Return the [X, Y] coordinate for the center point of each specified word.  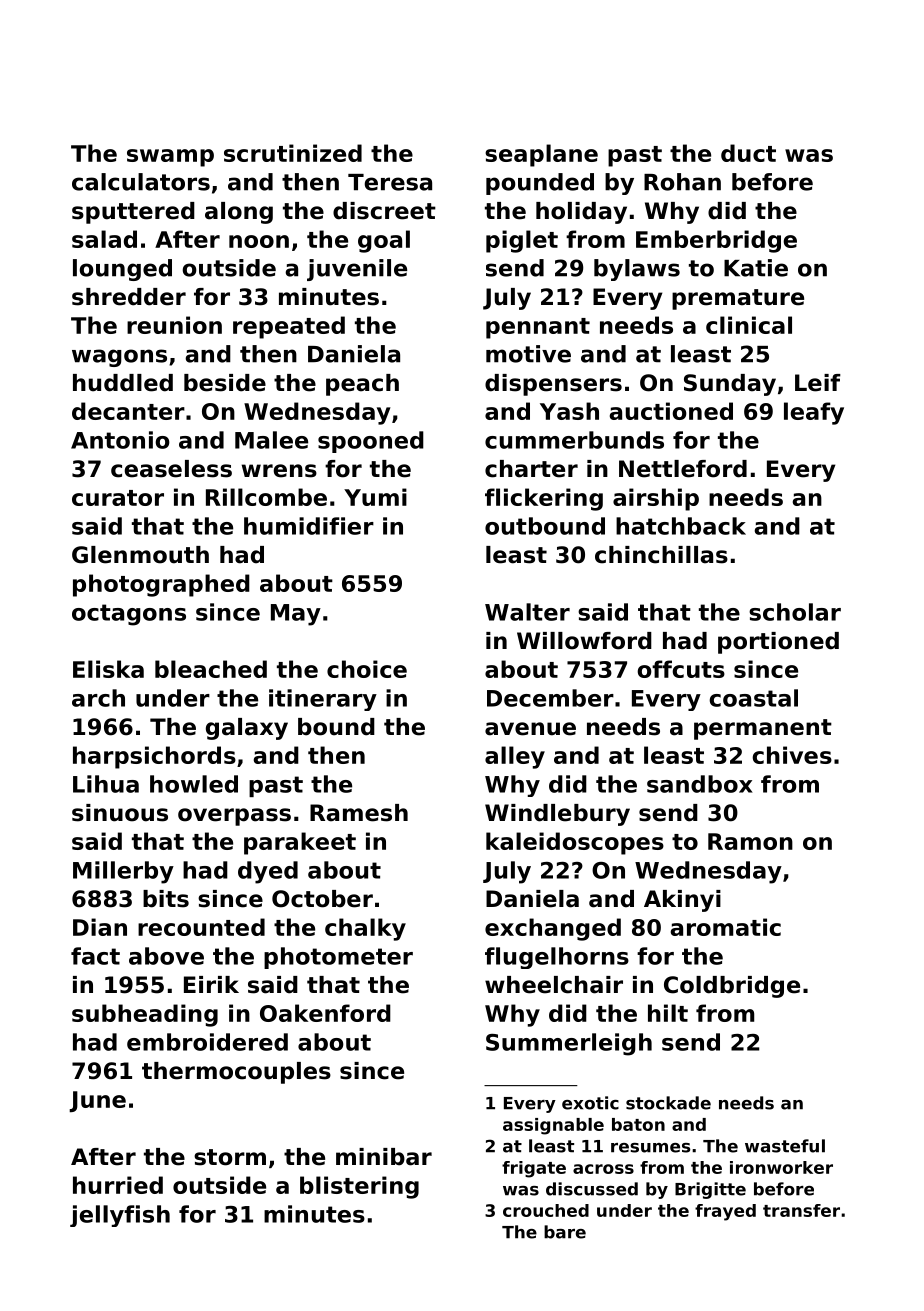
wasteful [785, 1146]
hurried [118, 1185]
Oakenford [325, 1013]
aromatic [726, 927]
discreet [384, 211]
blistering [359, 1187]
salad [104, 239]
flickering [544, 499]
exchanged [553, 929]
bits [166, 899]
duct [748, 153]
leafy [814, 413]
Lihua [106, 784]
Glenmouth [140, 555]
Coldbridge [732, 987]
